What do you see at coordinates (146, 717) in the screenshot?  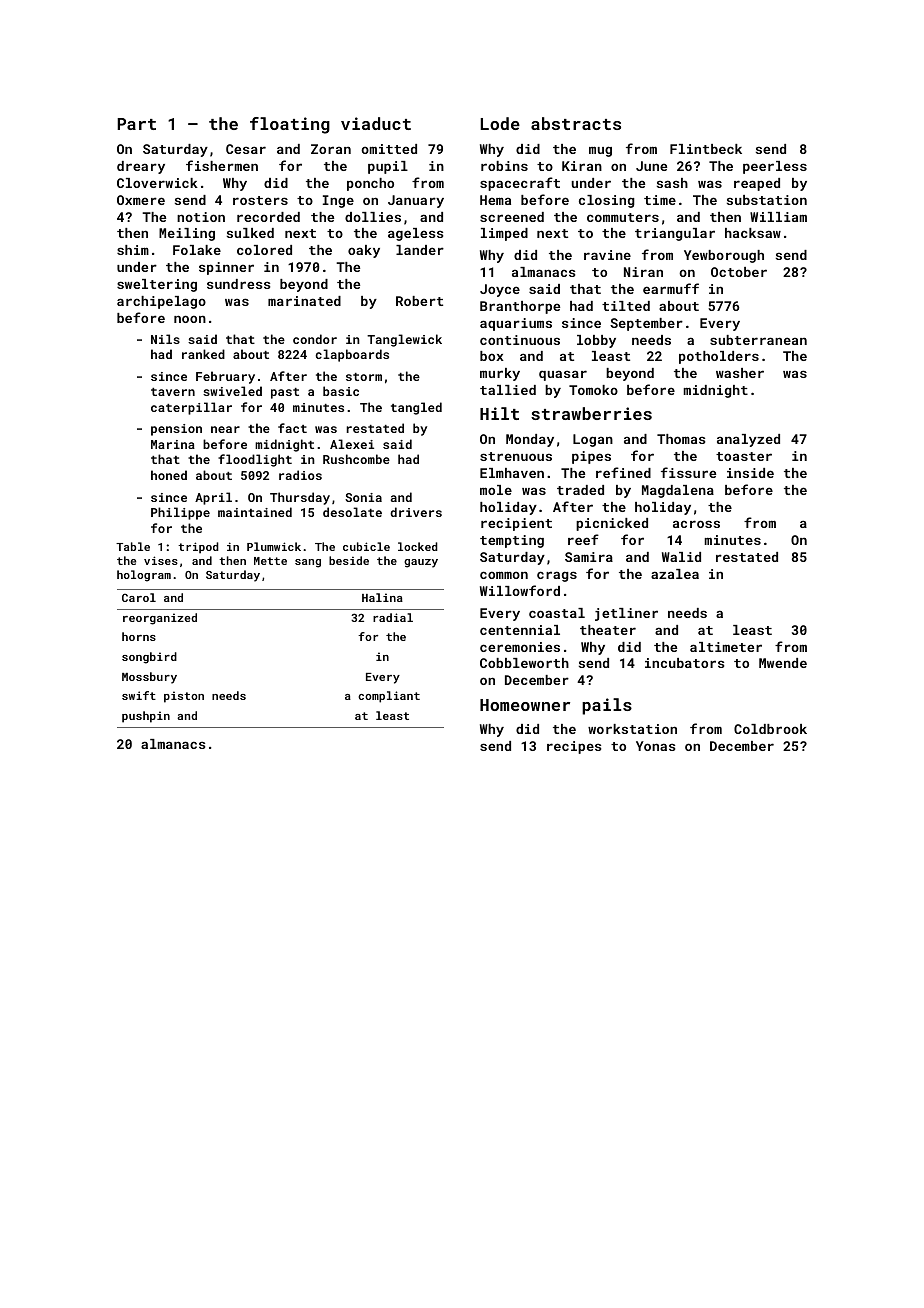 I see `pushpin` at bounding box center [146, 717].
